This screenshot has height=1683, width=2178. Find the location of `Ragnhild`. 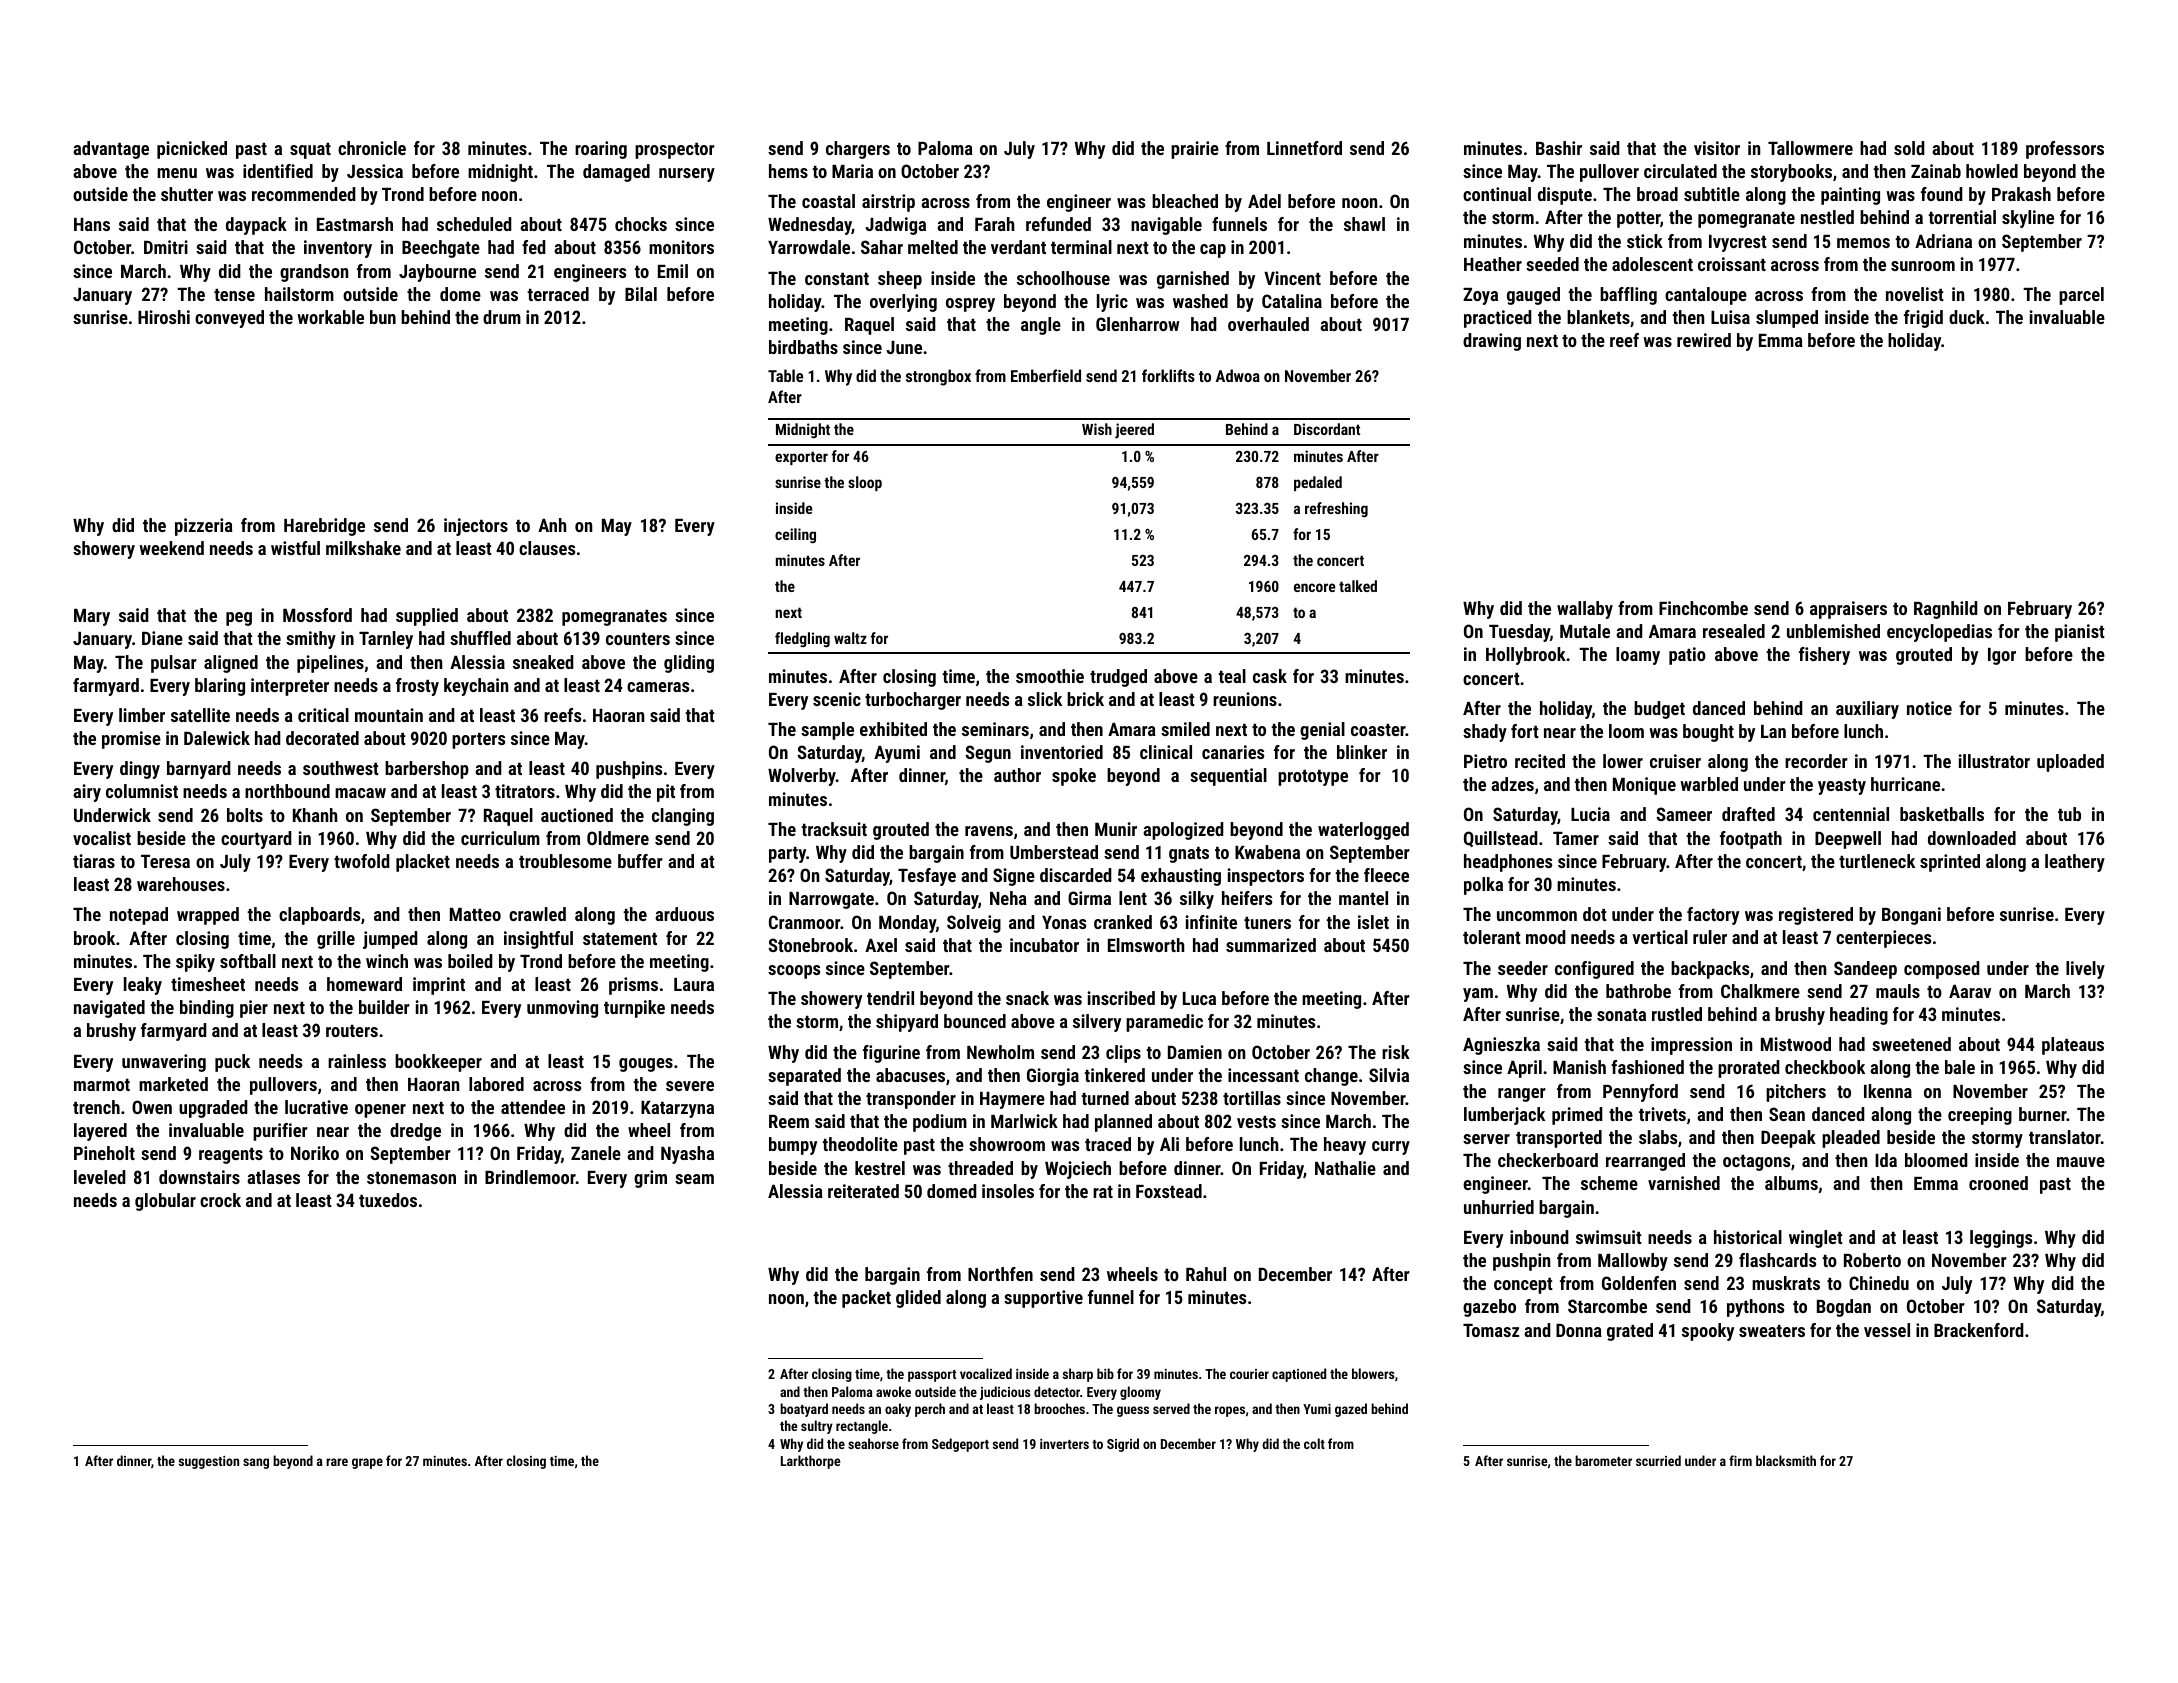

Ragnhild is located at coordinates (1946, 610).
